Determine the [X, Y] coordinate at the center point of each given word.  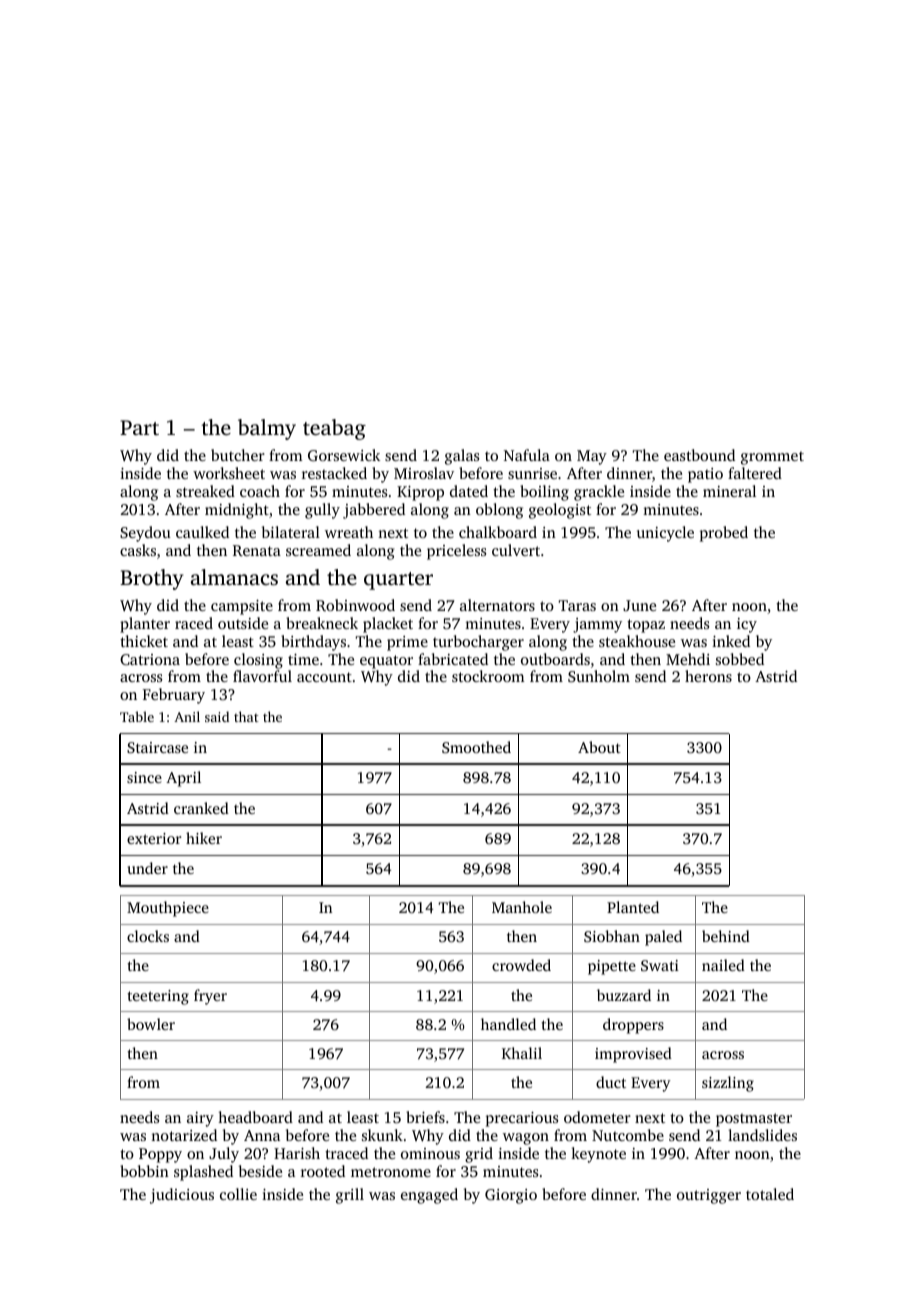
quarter [398, 581]
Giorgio [511, 1196]
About [599, 747]
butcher [238, 455]
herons [708, 676]
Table [137, 716]
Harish [297, 1153]
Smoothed [476, 747]
